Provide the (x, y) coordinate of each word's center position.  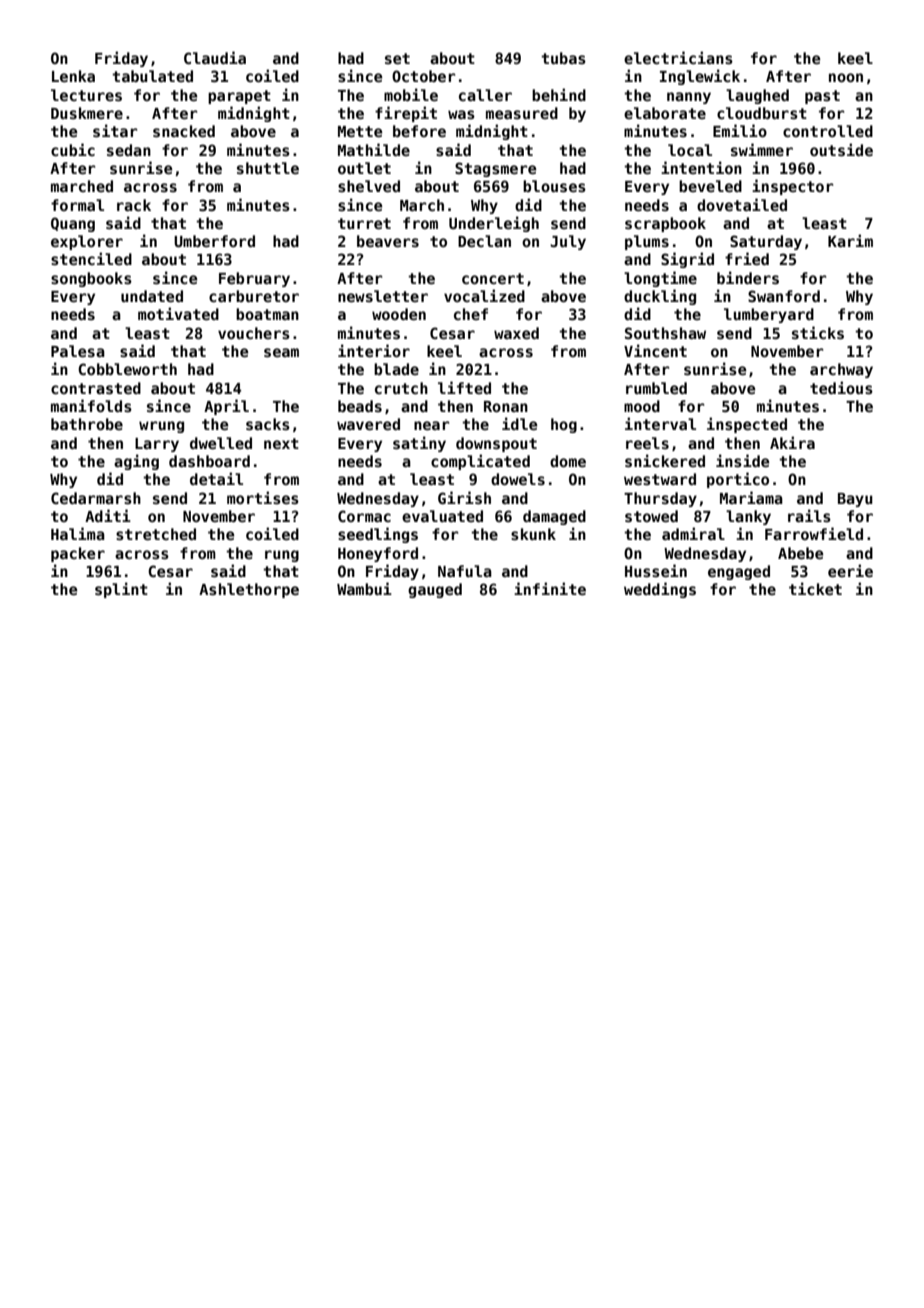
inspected (747, 425)
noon (846, 77)
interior (374, 350)
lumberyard (769, 315)
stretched (156, 534)
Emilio (740, 130)
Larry (157, 445)
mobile (411, 94)
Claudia (215, 57)
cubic (73, 149)
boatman (267, 314)
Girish (464, 497)
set (397, 58)
